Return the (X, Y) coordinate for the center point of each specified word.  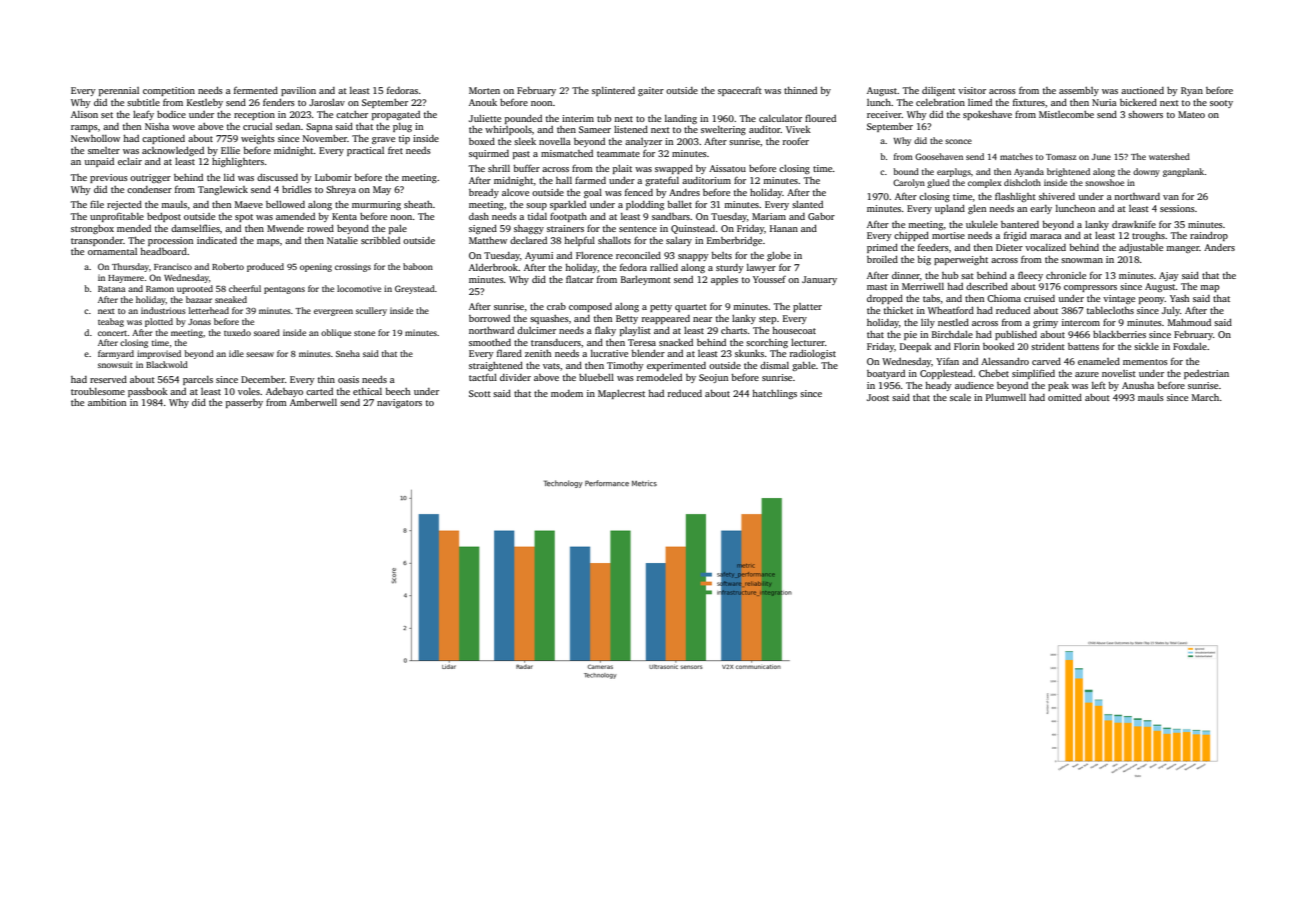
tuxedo (237, 332)
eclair (130, 161)
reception (254, 115)
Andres (684, 192)
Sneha (348, 353)
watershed (1169, 156)
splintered (613, 91)
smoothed (490, 342)
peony (1152, 300)
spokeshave (987, 115)
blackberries (1119, 334)
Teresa (642, 342)
